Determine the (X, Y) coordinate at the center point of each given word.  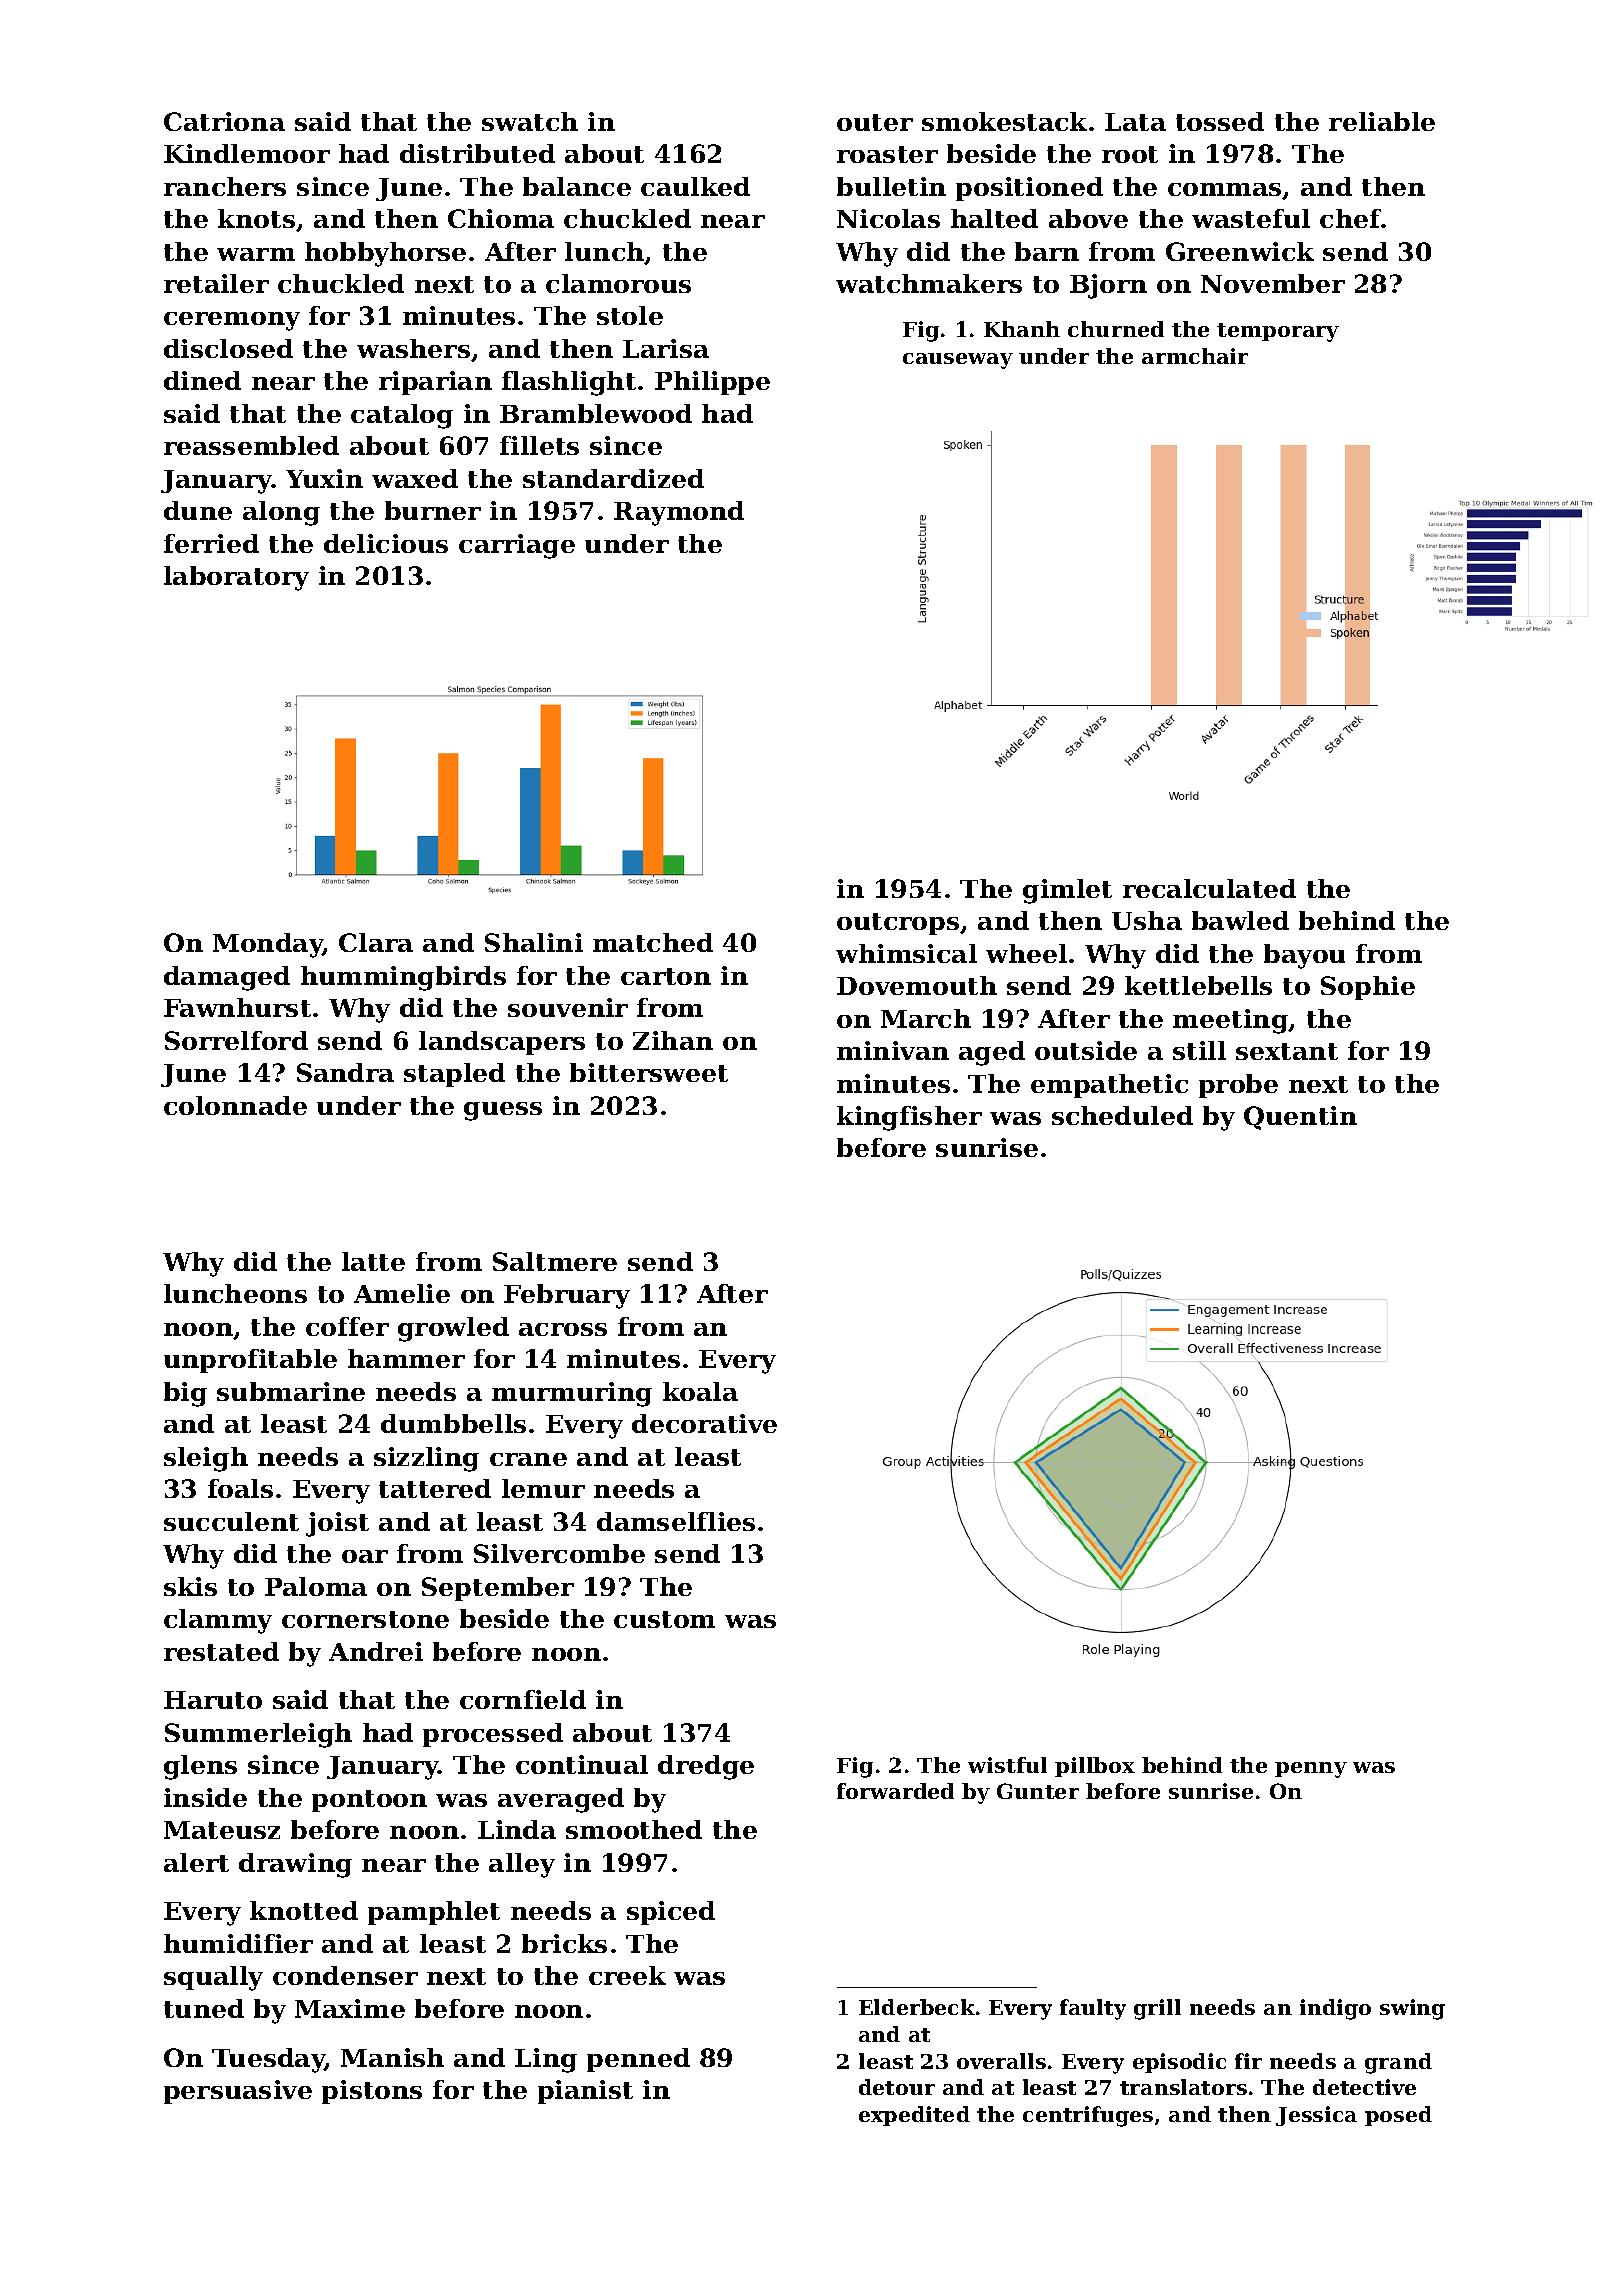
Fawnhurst (237, 1007)
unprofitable (250, 1361)
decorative (704, 1423)
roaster (887, 154)
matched (653, 942)
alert (196, 1862)
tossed (1220, 121)
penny (1311, 1770)
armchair (1195, 356)
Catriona (224, 121)
